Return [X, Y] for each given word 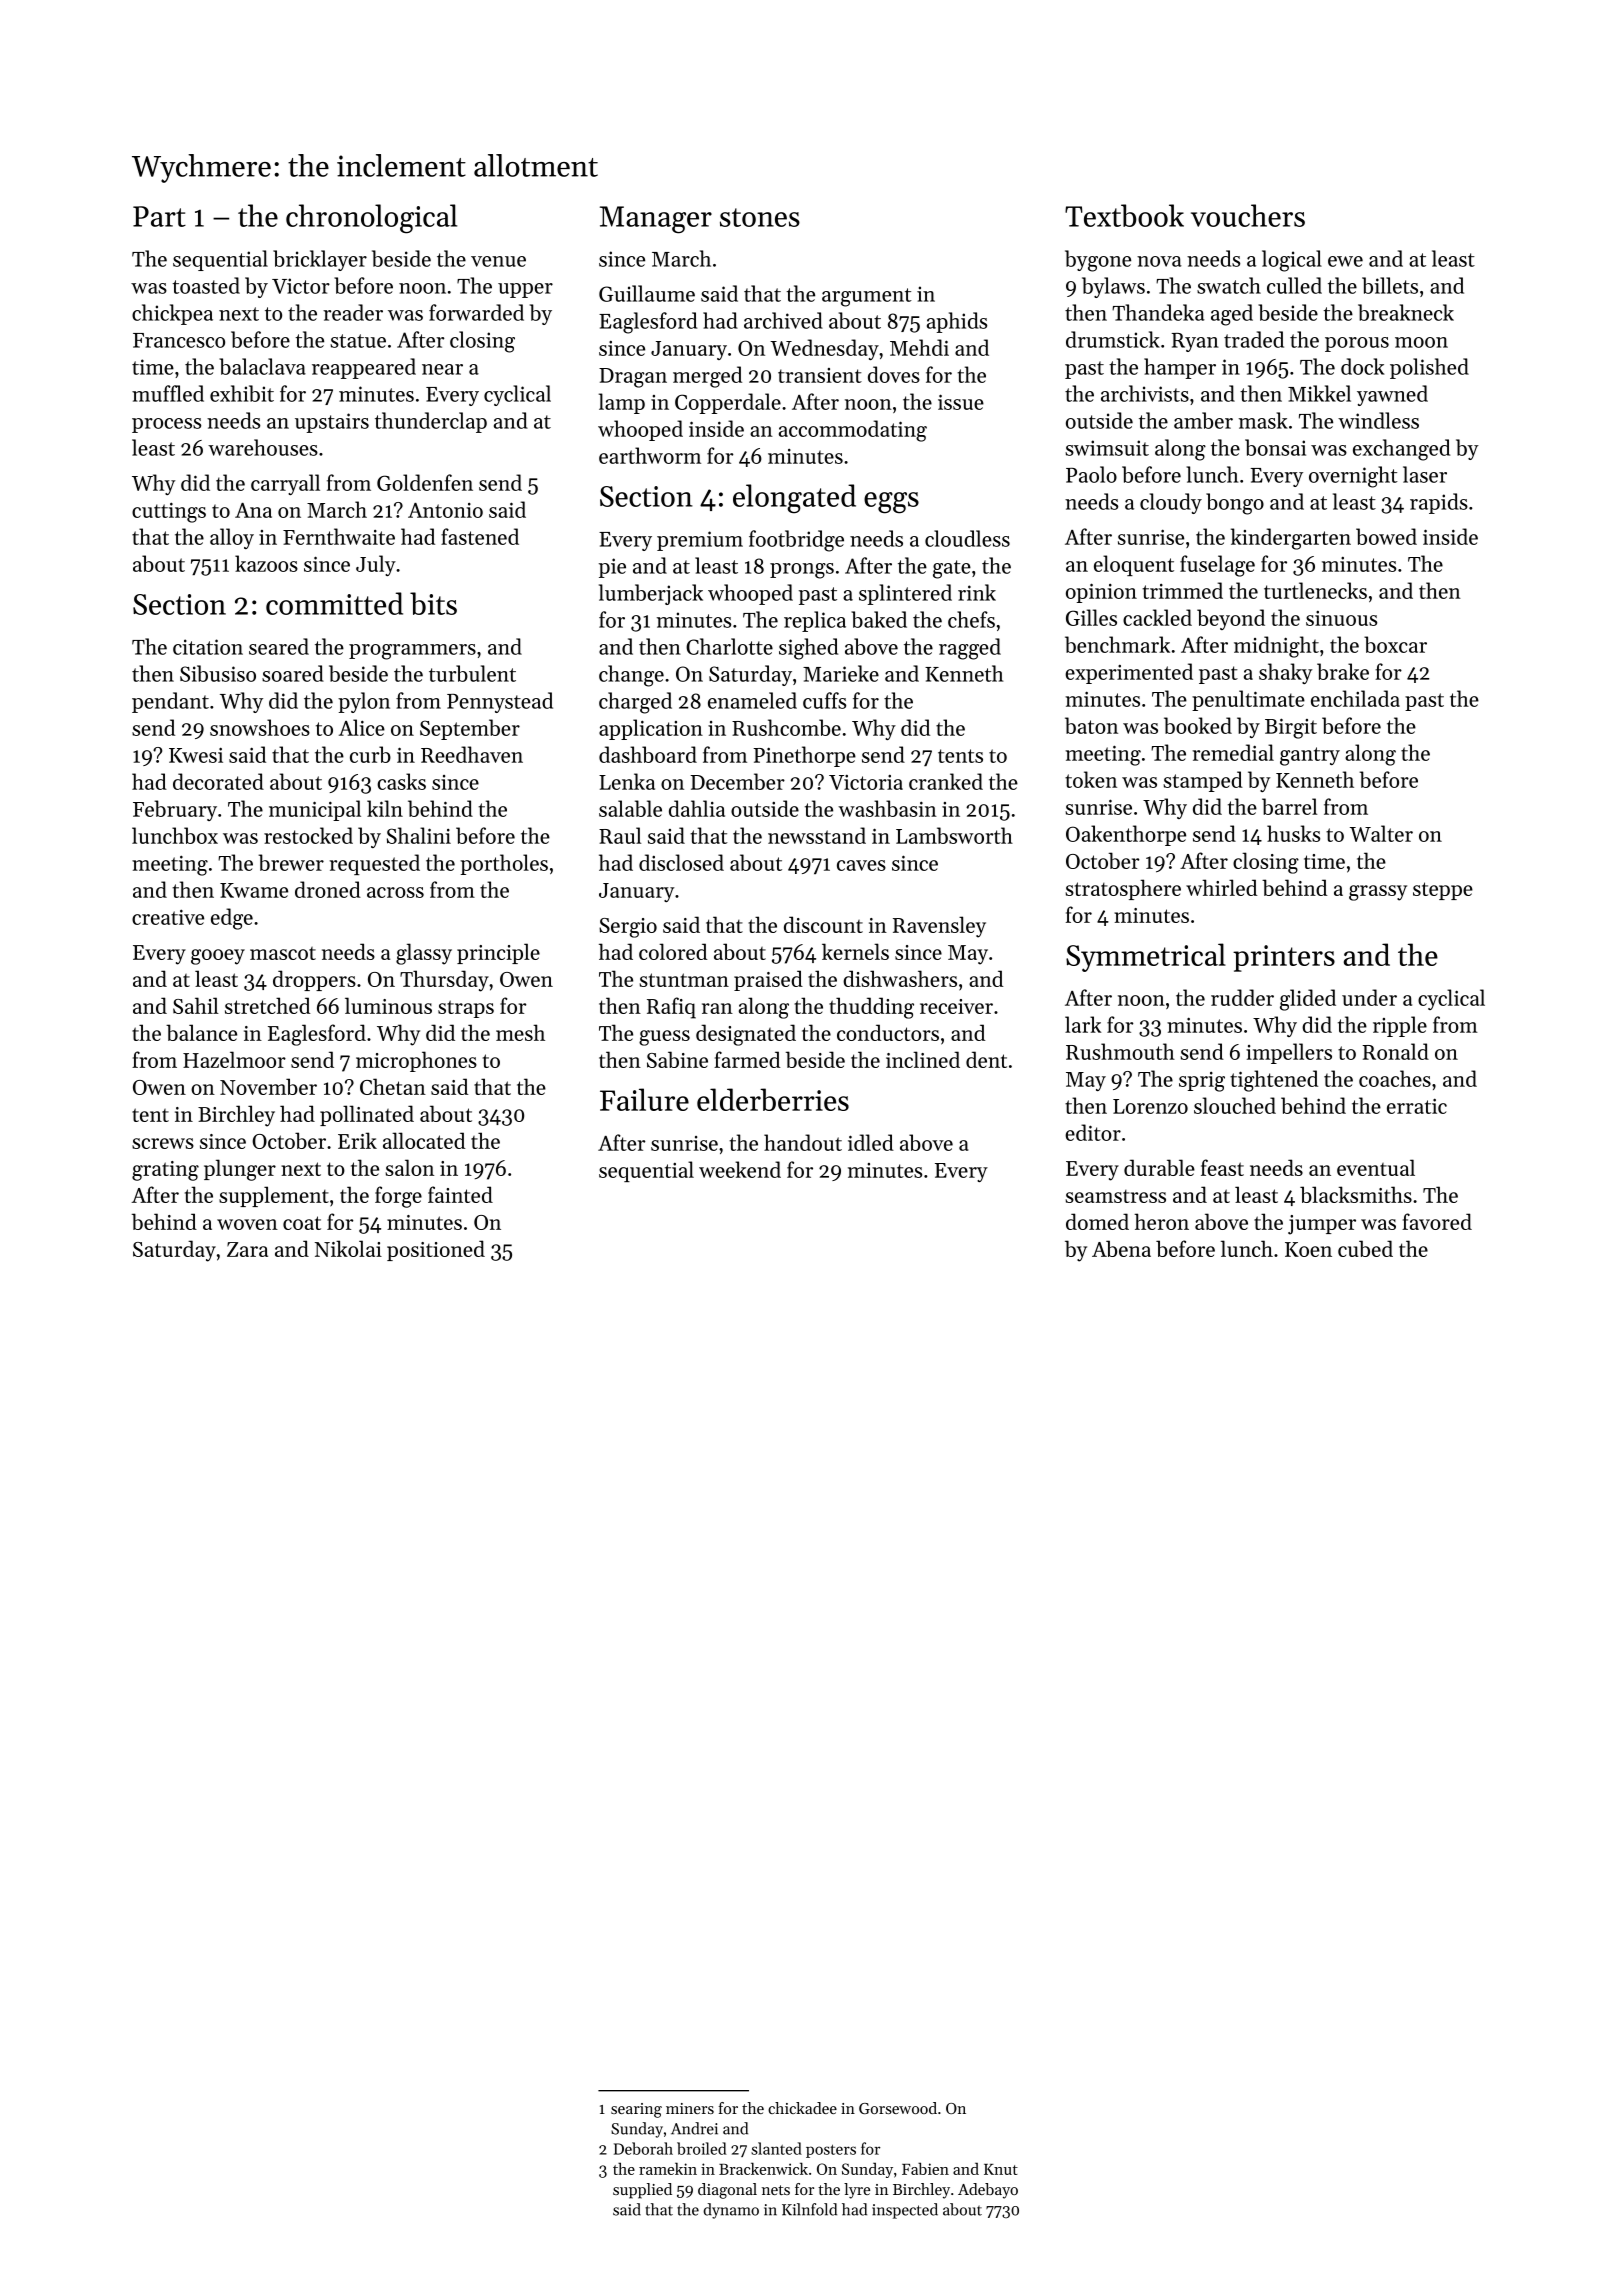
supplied [642, 2191]
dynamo [731, 2211]
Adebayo [988, 2191]
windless [1378, 420]
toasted [206, 285]
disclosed [681, 862]
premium [700, 541]
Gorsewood [898, 2108]
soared [293, 673]
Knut [1001, 2169]
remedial [1233, 752]
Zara [247, 1249]
